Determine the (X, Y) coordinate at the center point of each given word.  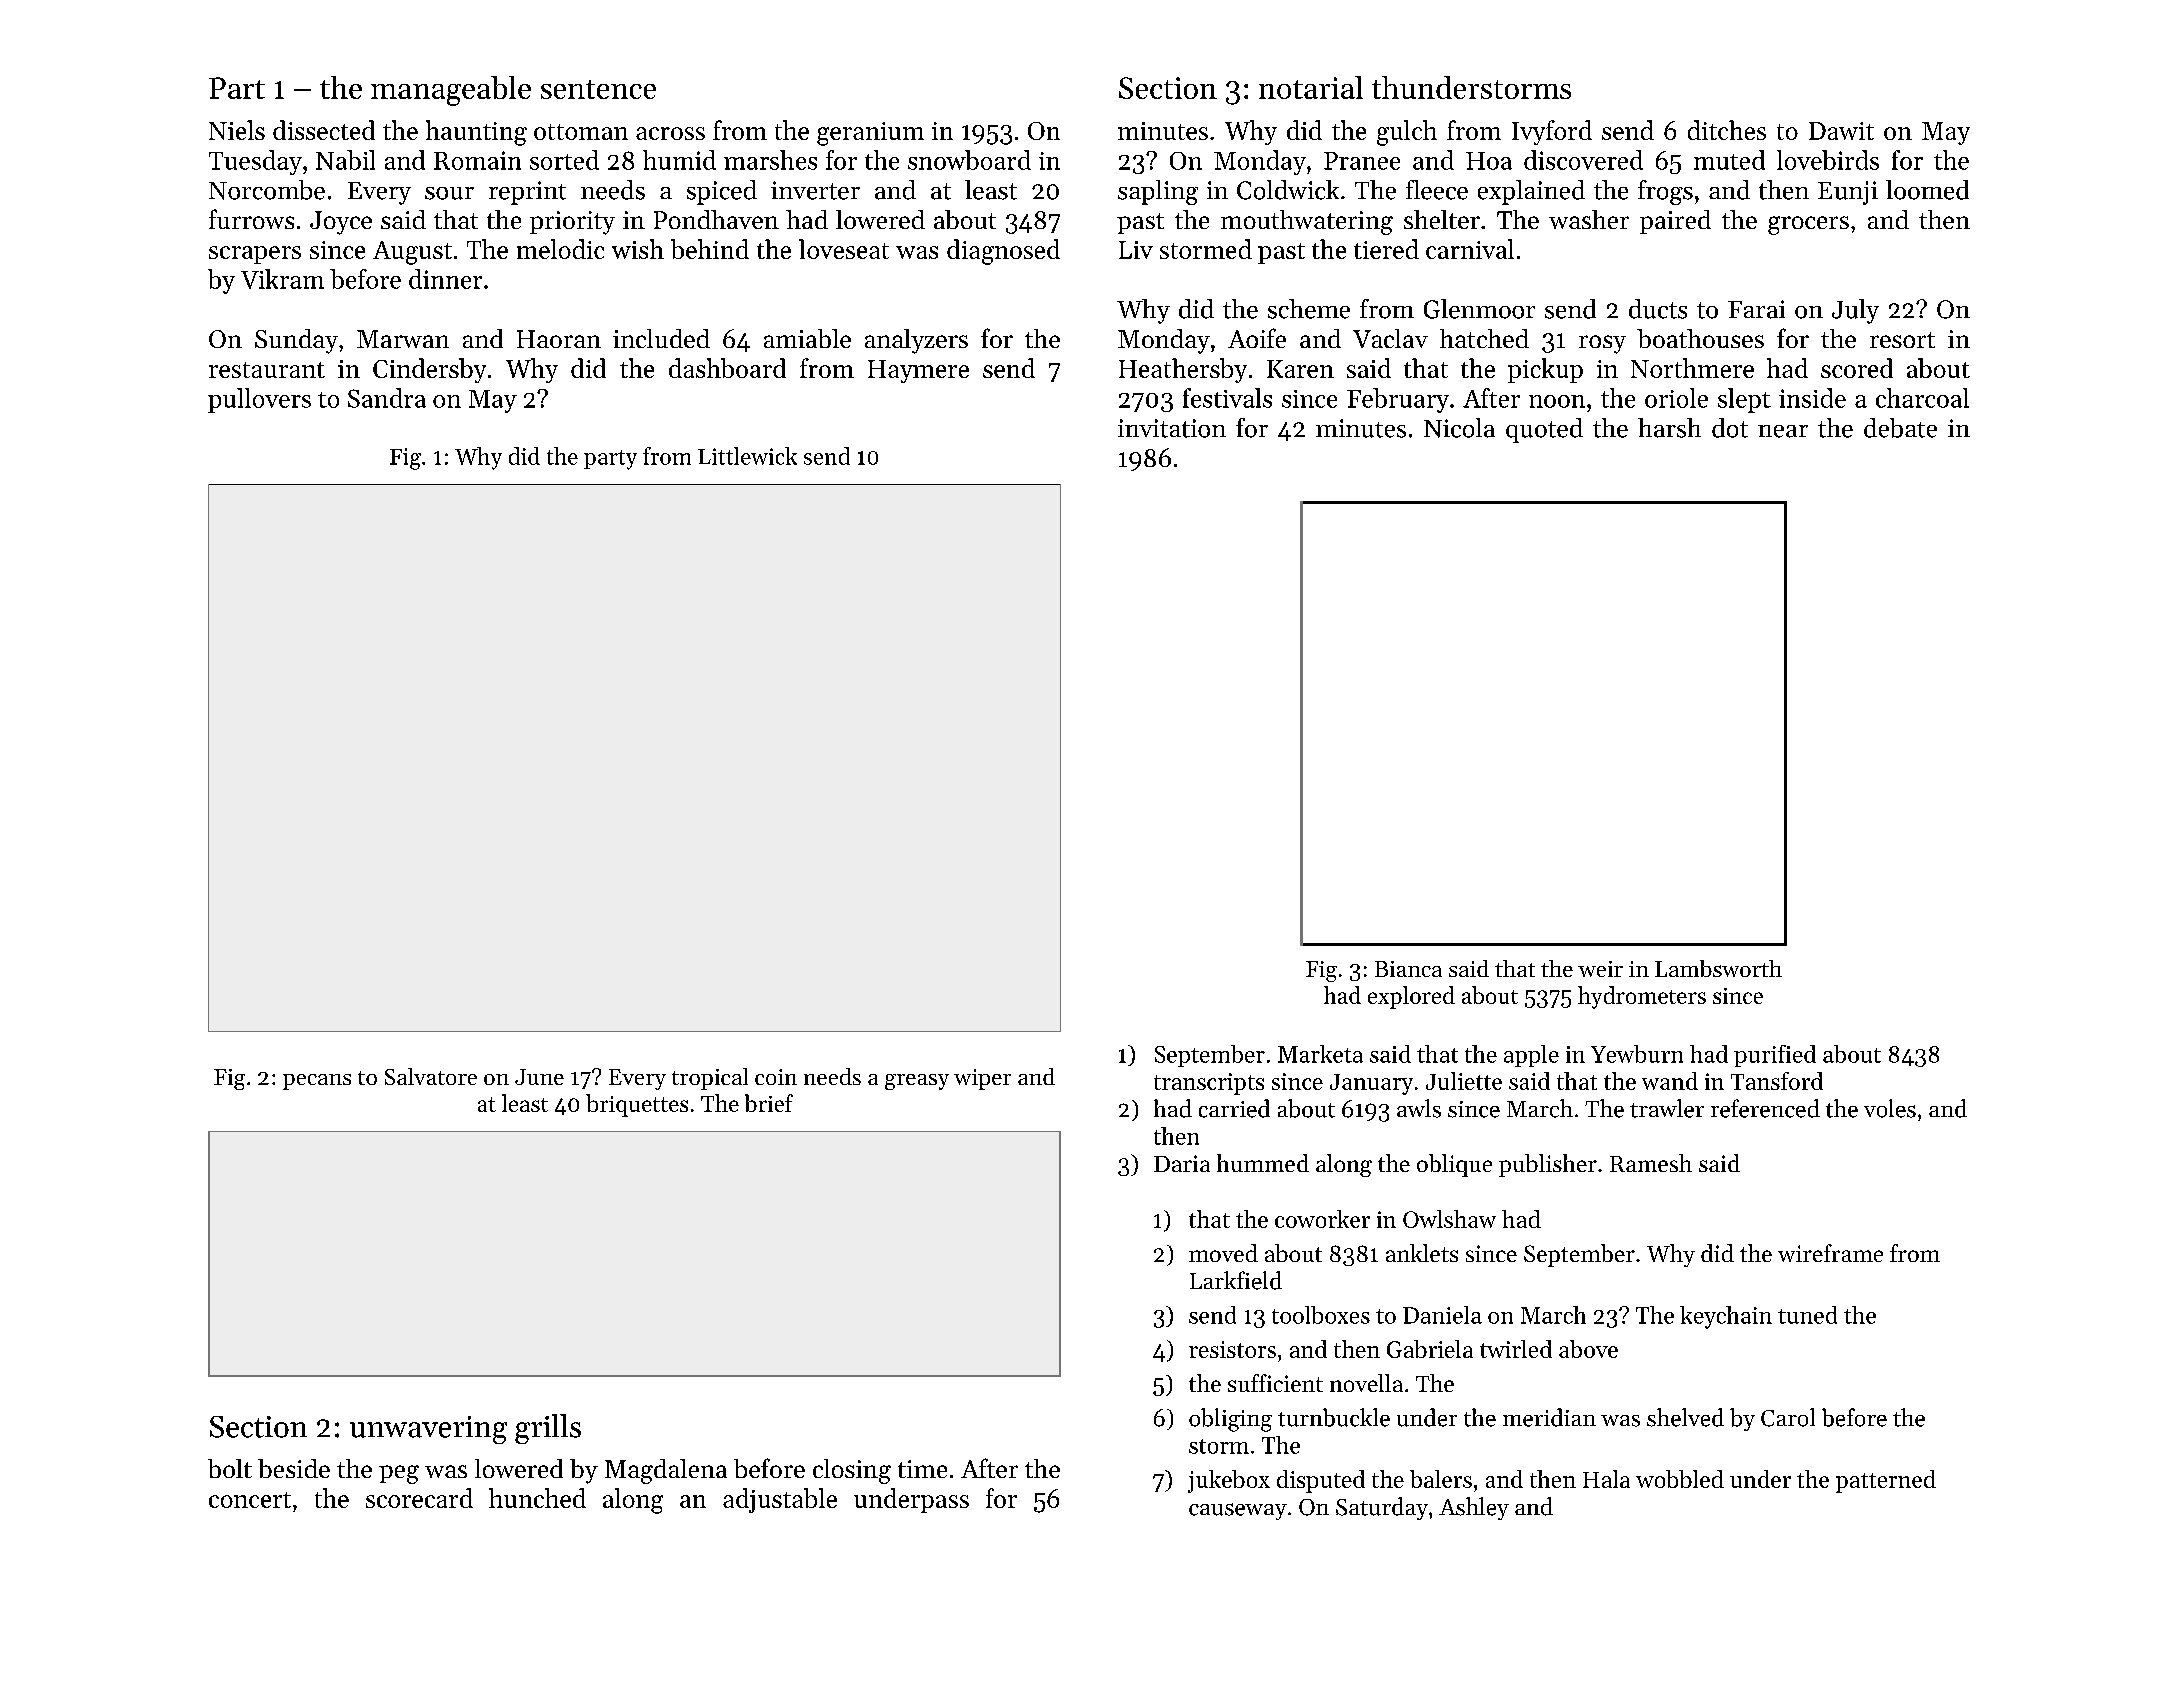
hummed (1263, 1163)
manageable (451, 91)
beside (294, 1468)
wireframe (1830, 1253)
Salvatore (431, 1076)
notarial (1311, 87)
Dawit (1841, 131)
